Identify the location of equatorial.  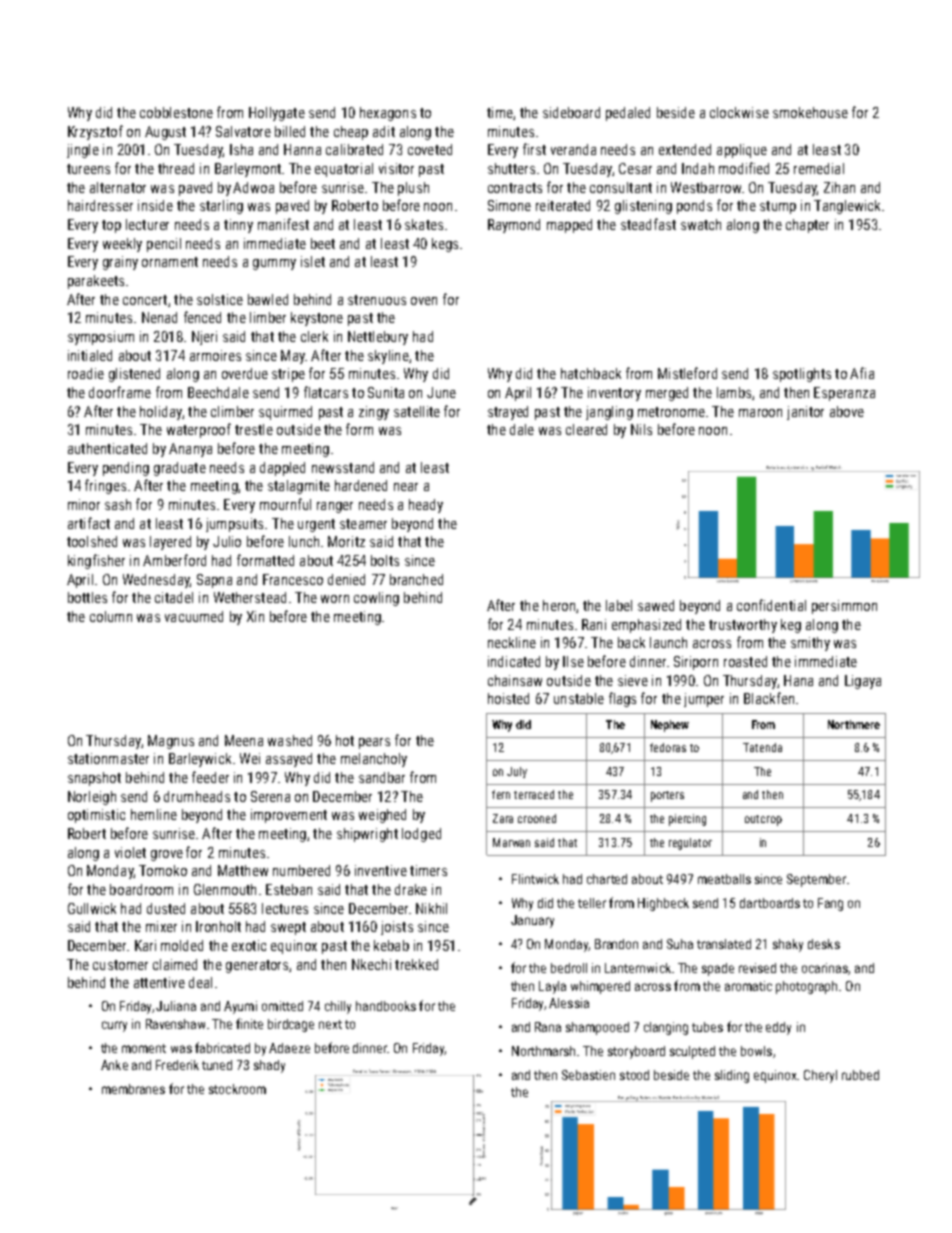
(344, 170).
